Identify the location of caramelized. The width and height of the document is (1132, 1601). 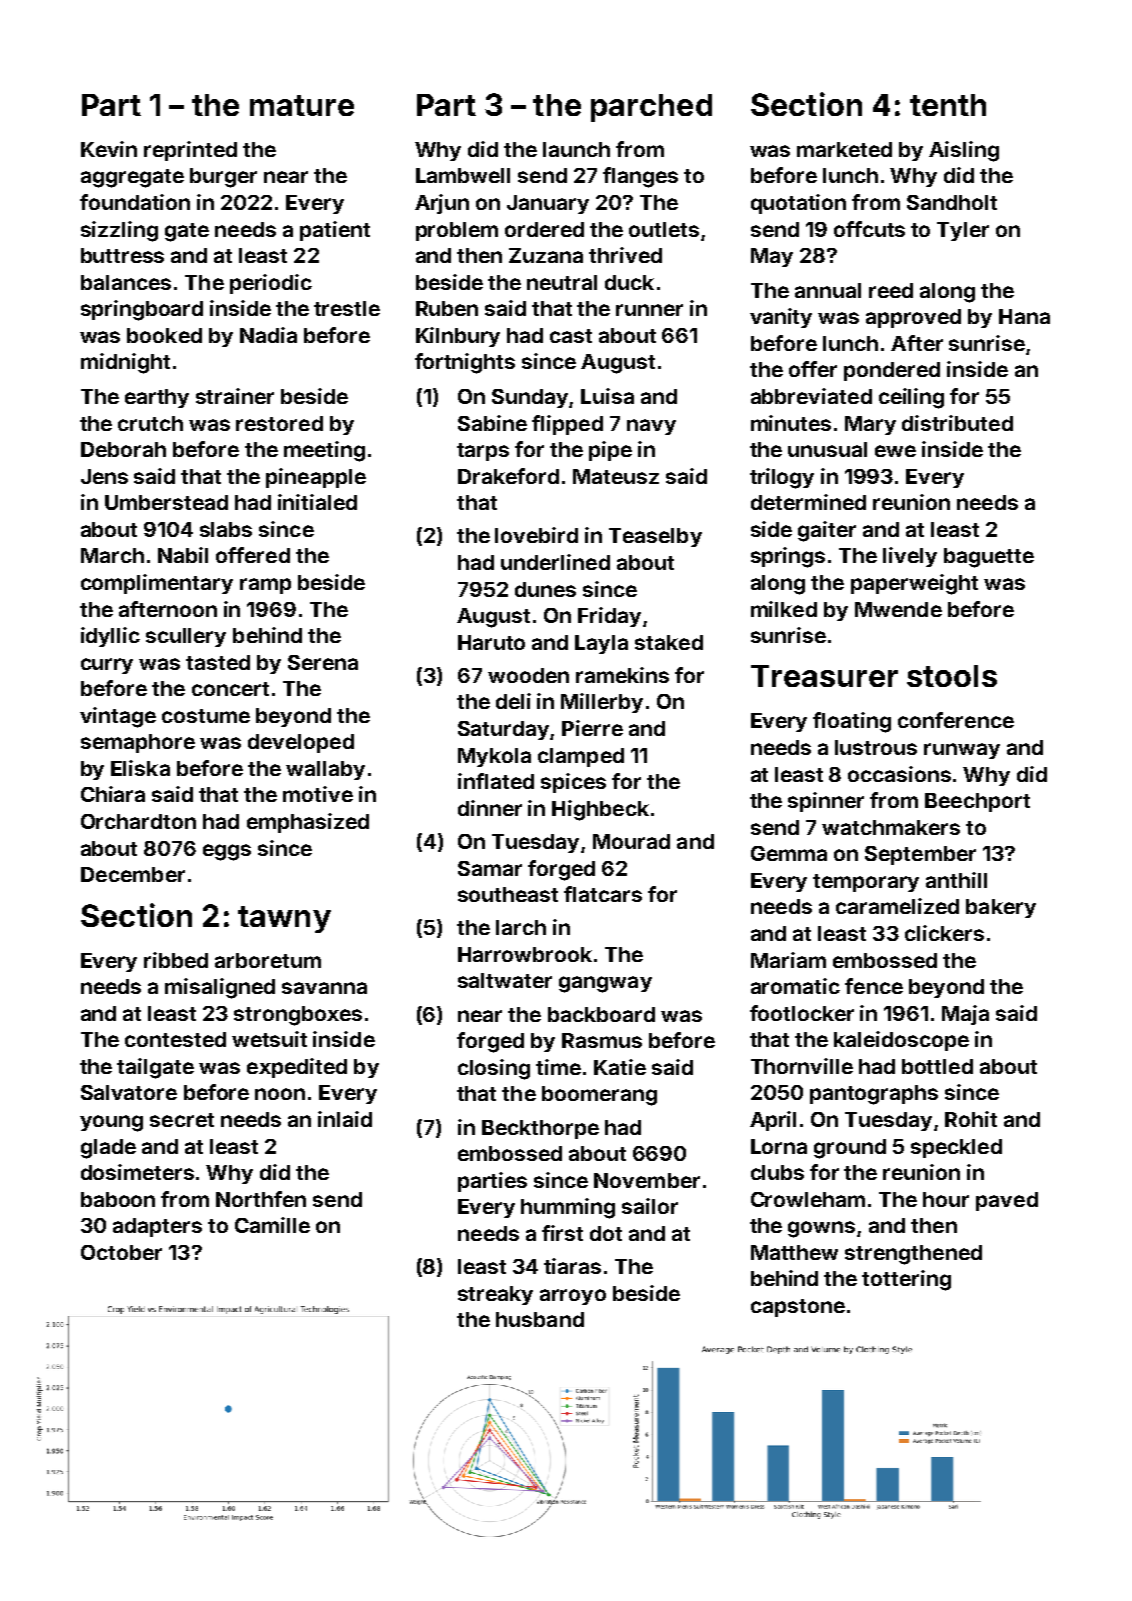
(897, 906).
